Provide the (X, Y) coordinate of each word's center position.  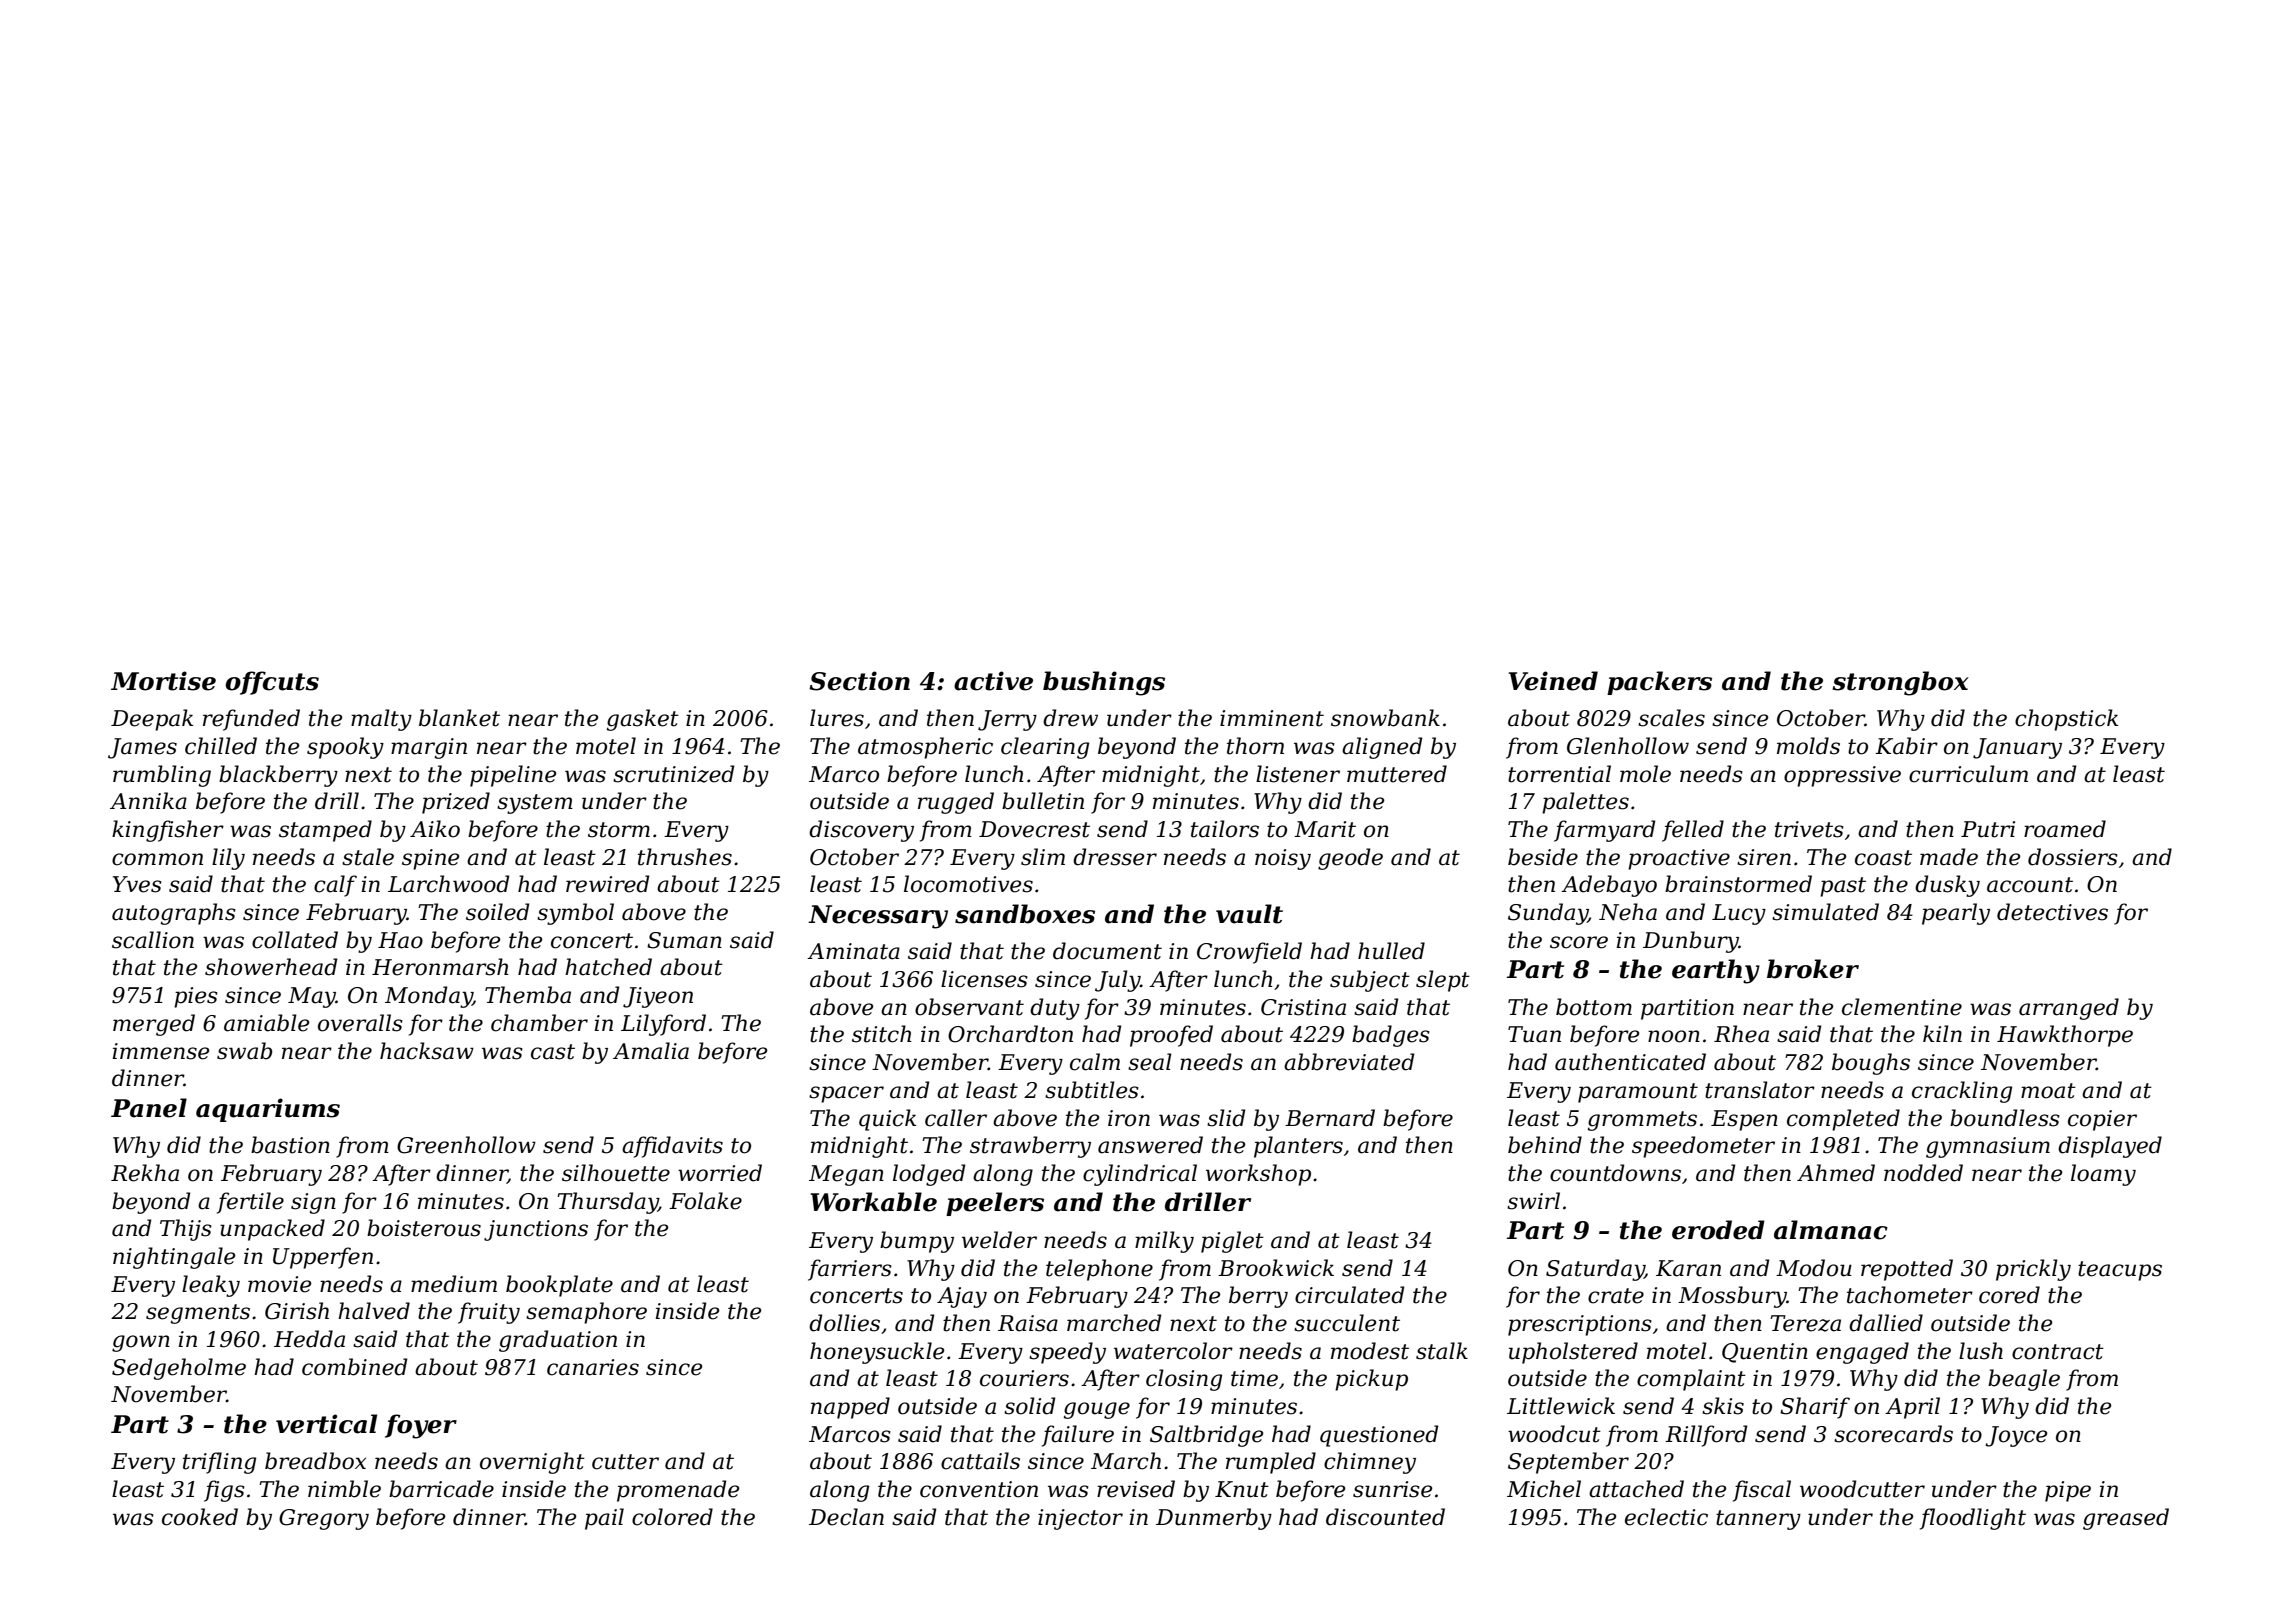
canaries (593, 1367)
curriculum (1968, 774)
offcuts (272, 683)
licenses (984, 979)
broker (1813, 969)
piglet (1232, 1242)
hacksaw (427, 1051)
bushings (1104, 683)
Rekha (145, 1173)
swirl (1533, 1201)
